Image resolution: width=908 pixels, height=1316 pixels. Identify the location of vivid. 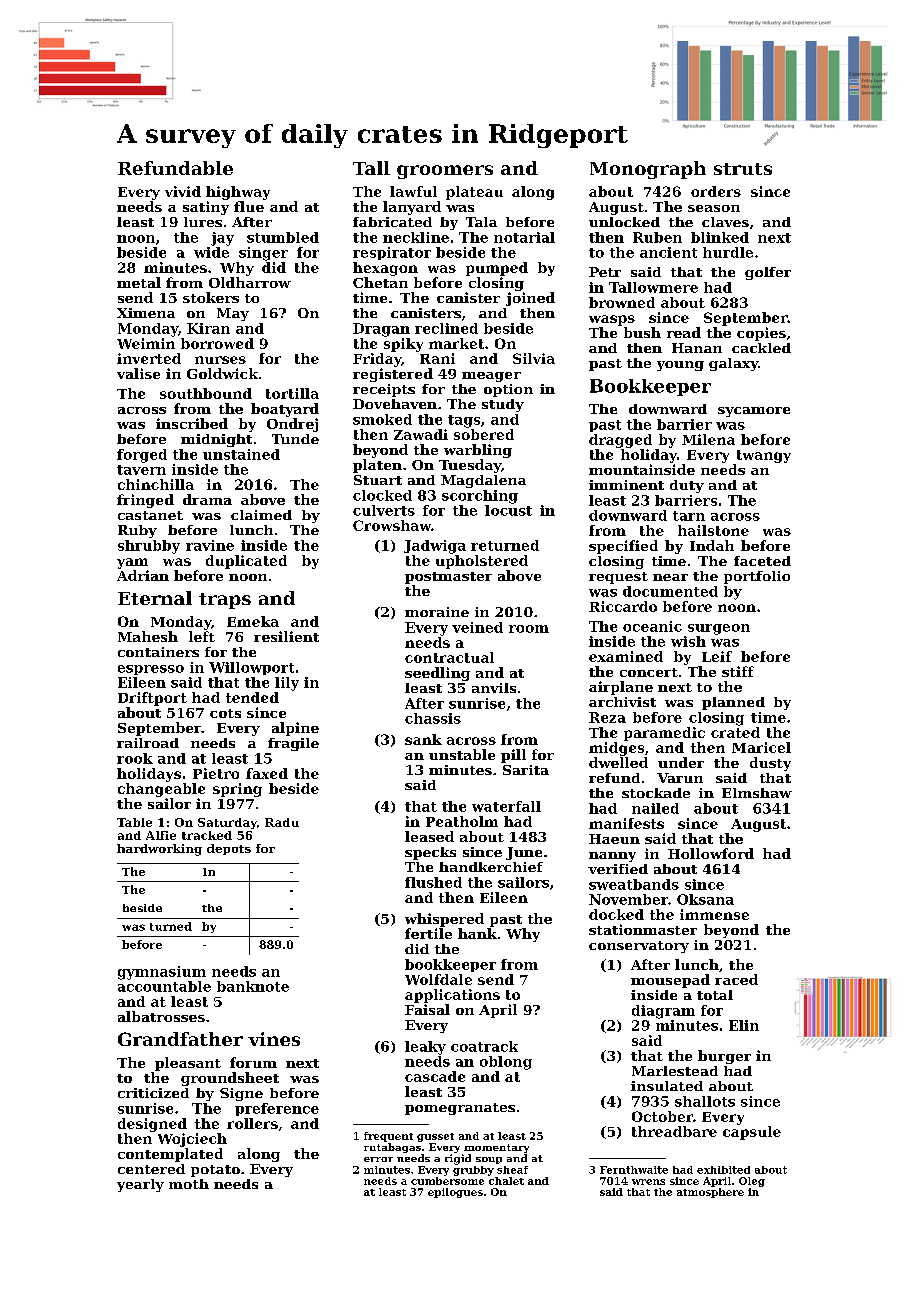
(183, 191).
